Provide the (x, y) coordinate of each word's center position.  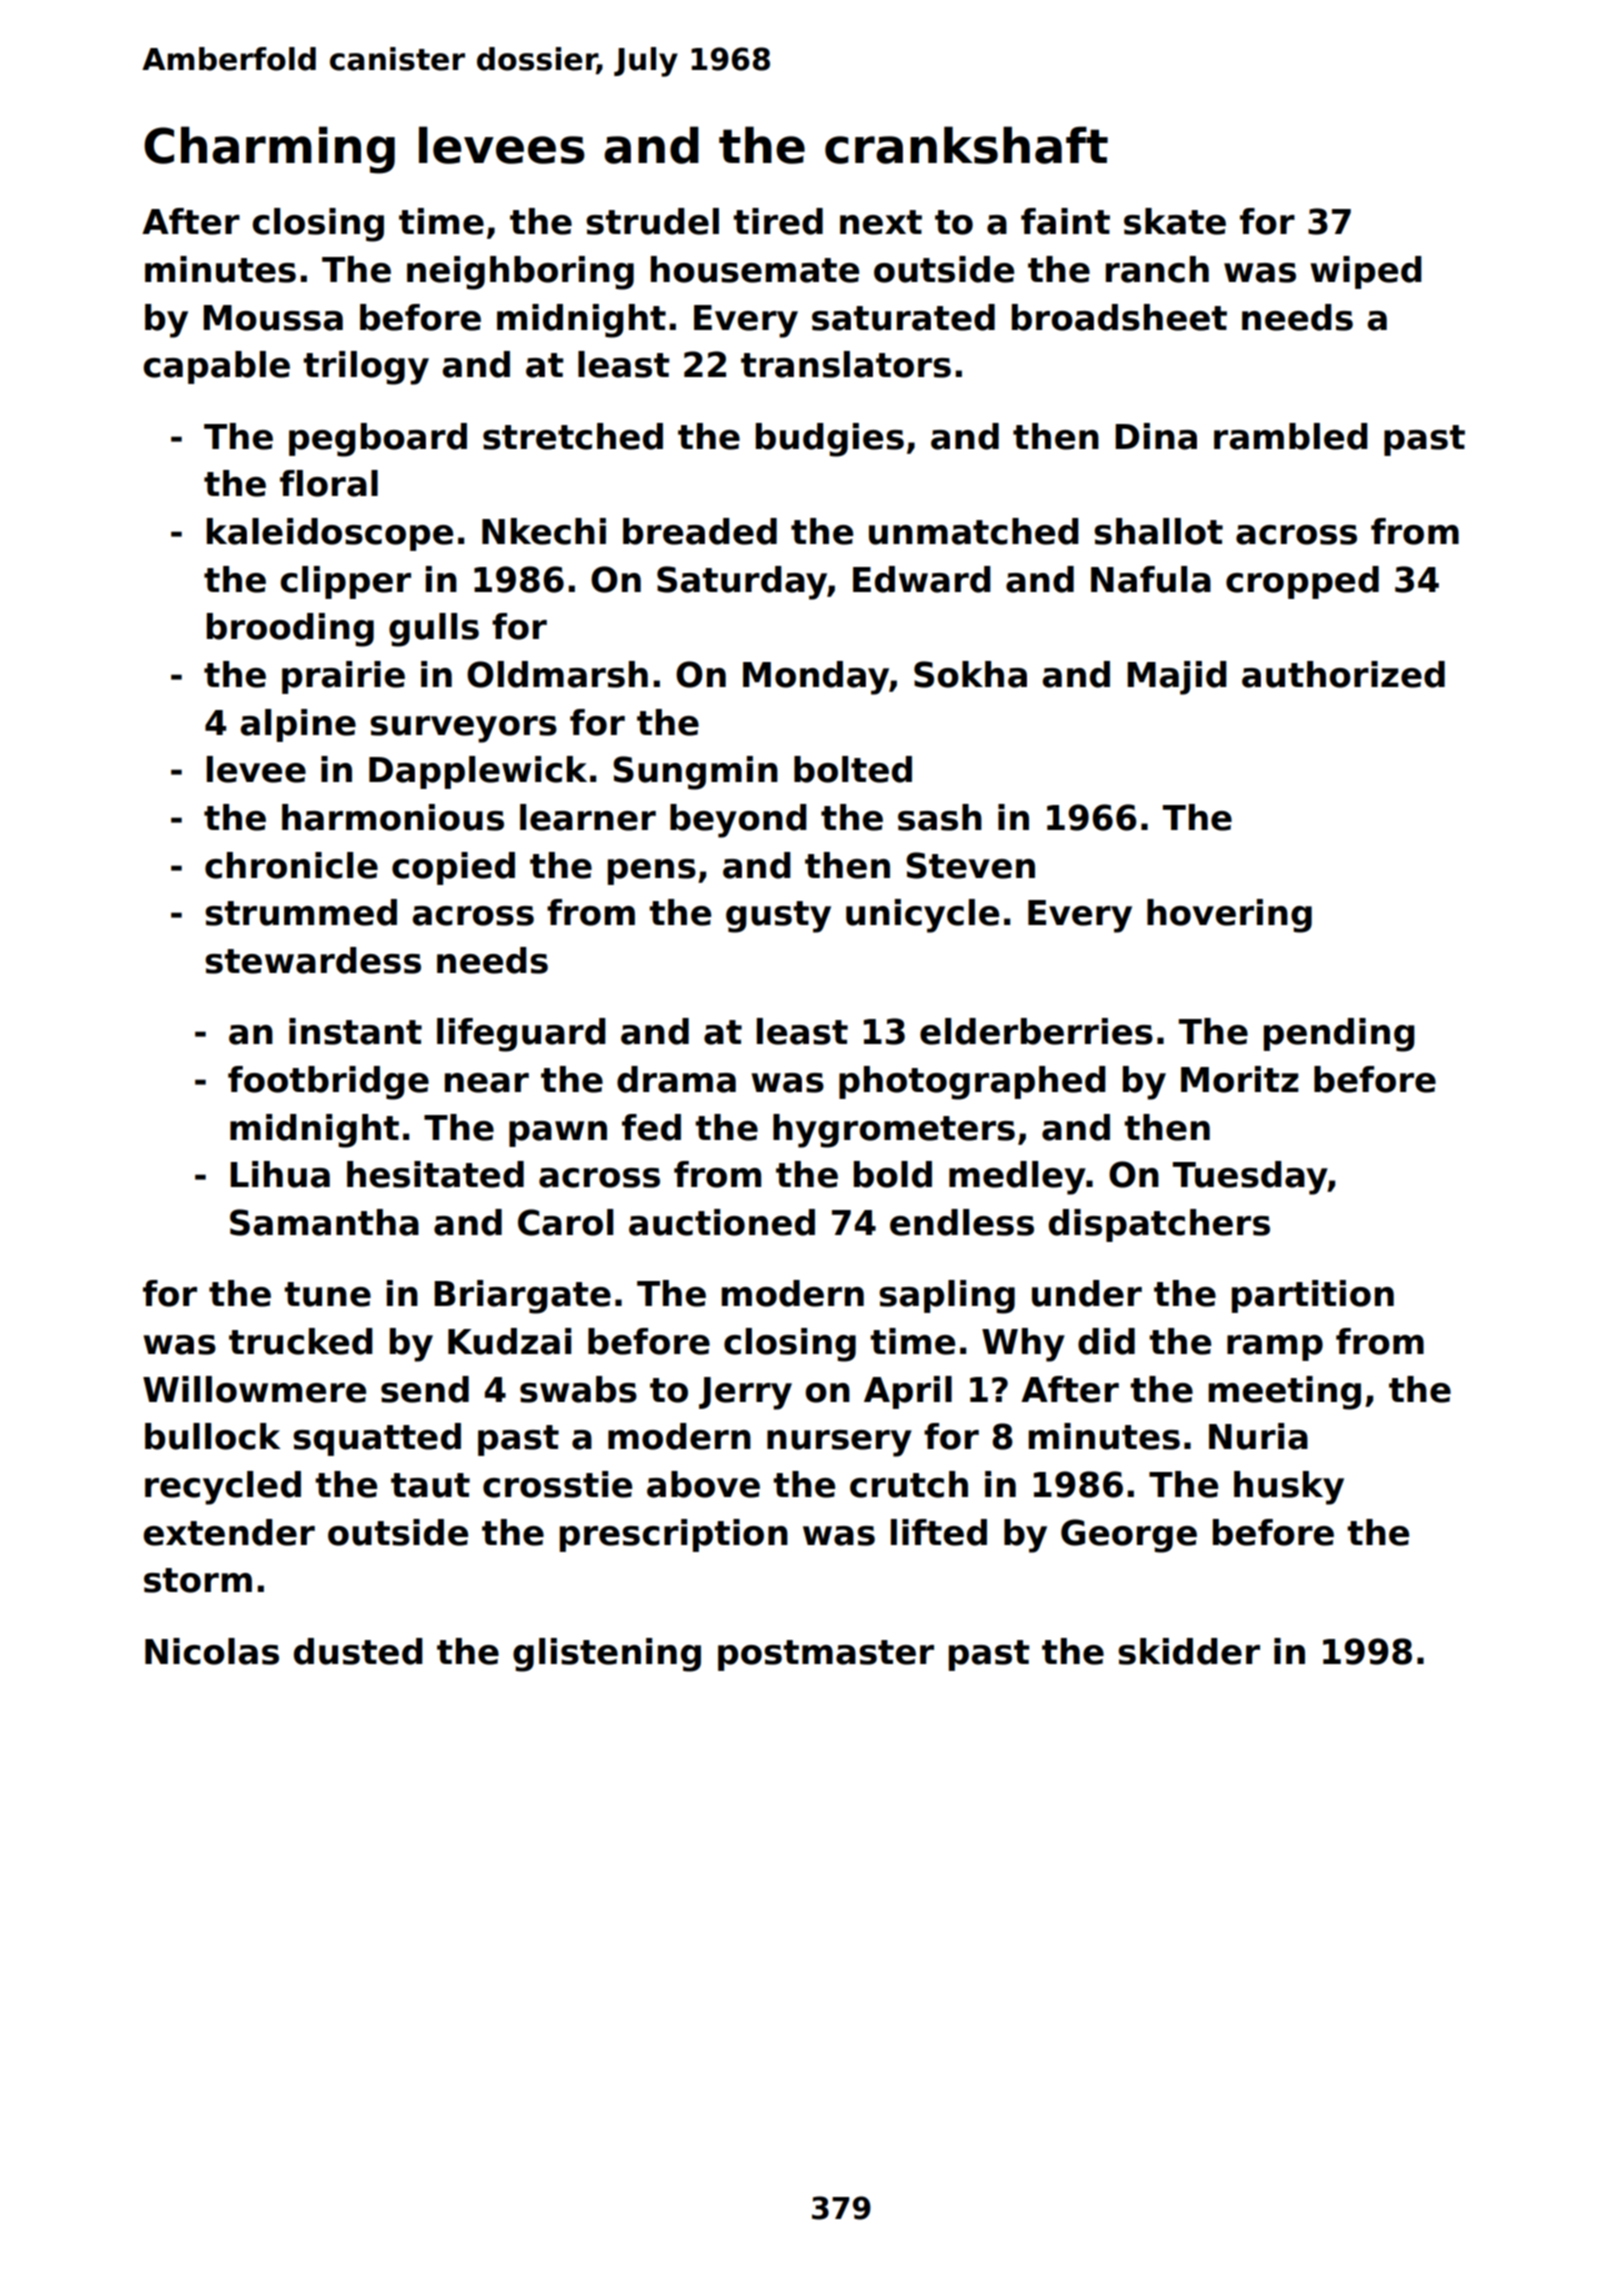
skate (1175, 221)
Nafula (1151, 579)
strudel (652, 221)
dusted (358, 1651)
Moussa (273, 318)
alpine (298, 725)
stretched (573, 436)
